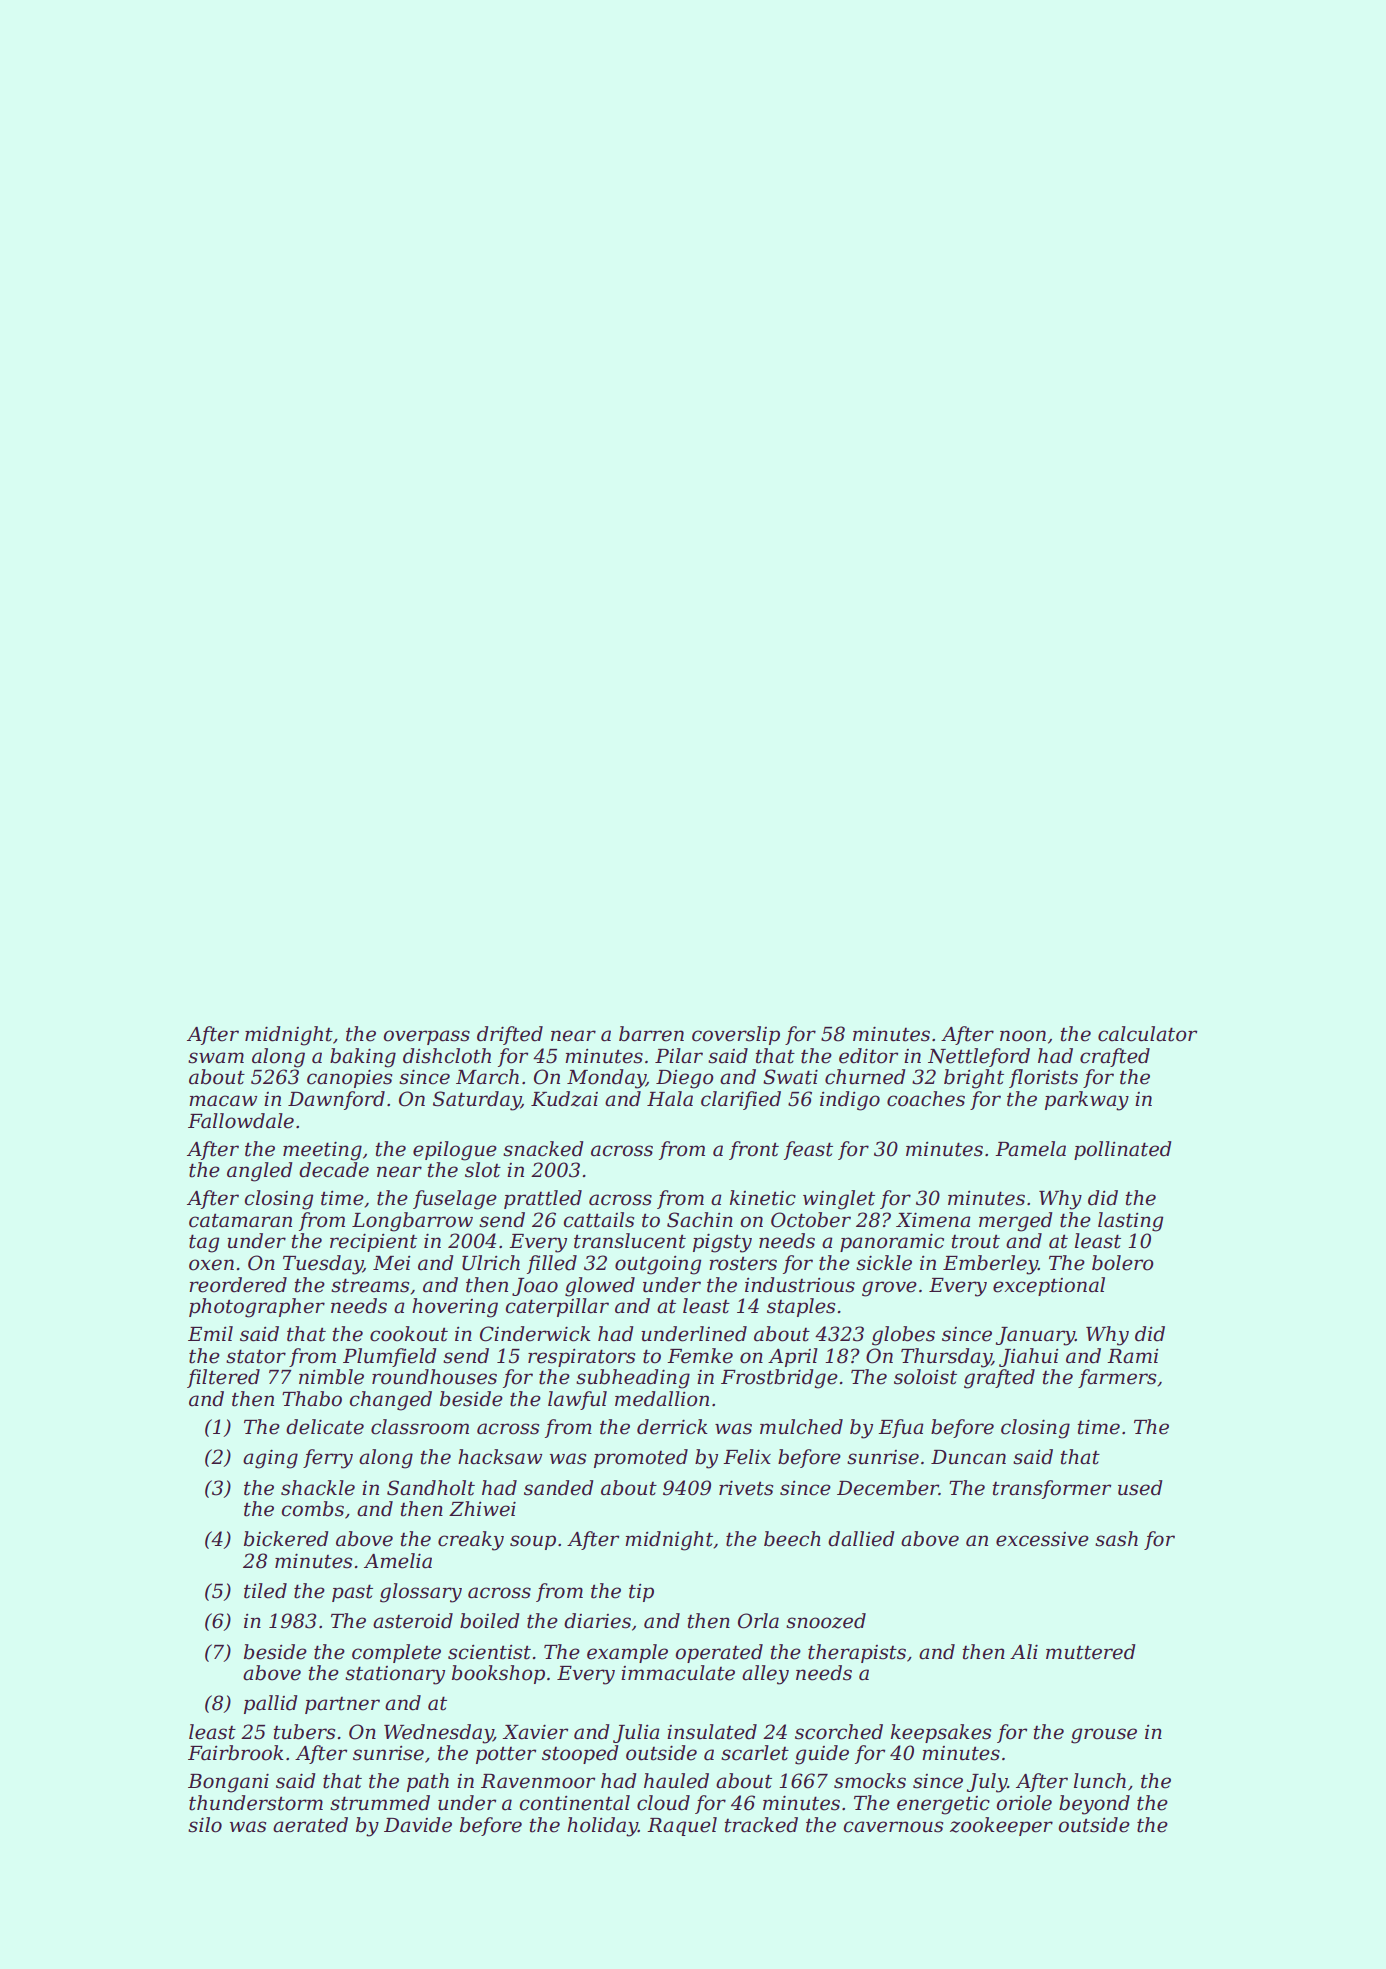 The width and height of the document is (1386, 1969). Describe the element at coordinates (712, 1732) in the document. I see `insulated` at that location.
